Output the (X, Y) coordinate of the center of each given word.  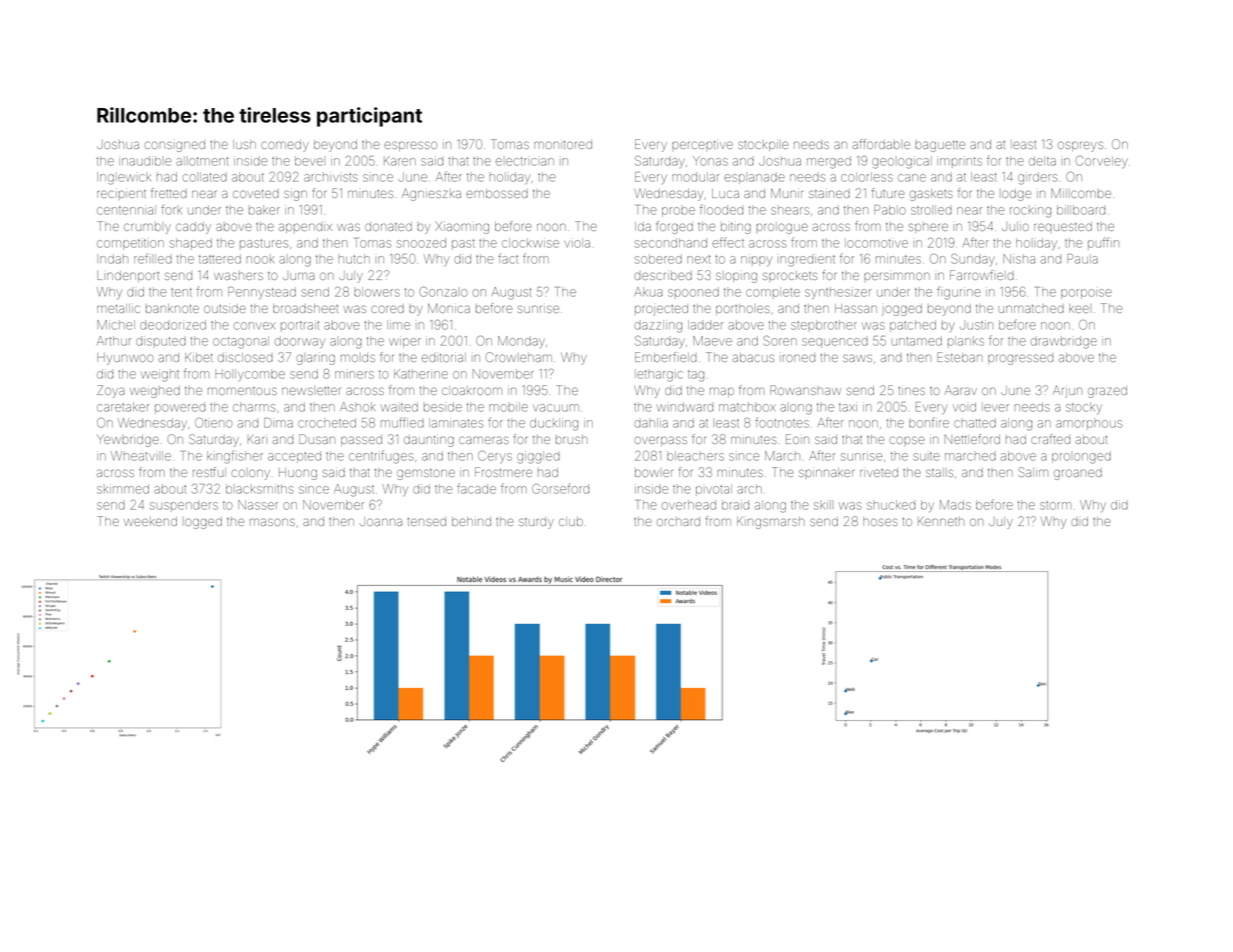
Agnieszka (431, 194)
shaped (191, 244)
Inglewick (124, 179)
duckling (554, 424)
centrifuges (381, 457)
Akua (648, 292)
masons (272, 522)
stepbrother (824, 325)
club (571, 521)
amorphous (1089, 425)
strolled (931, 210)
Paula (1082, 259)
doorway (300, 342)
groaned (1078, 474)
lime (398, 325)
